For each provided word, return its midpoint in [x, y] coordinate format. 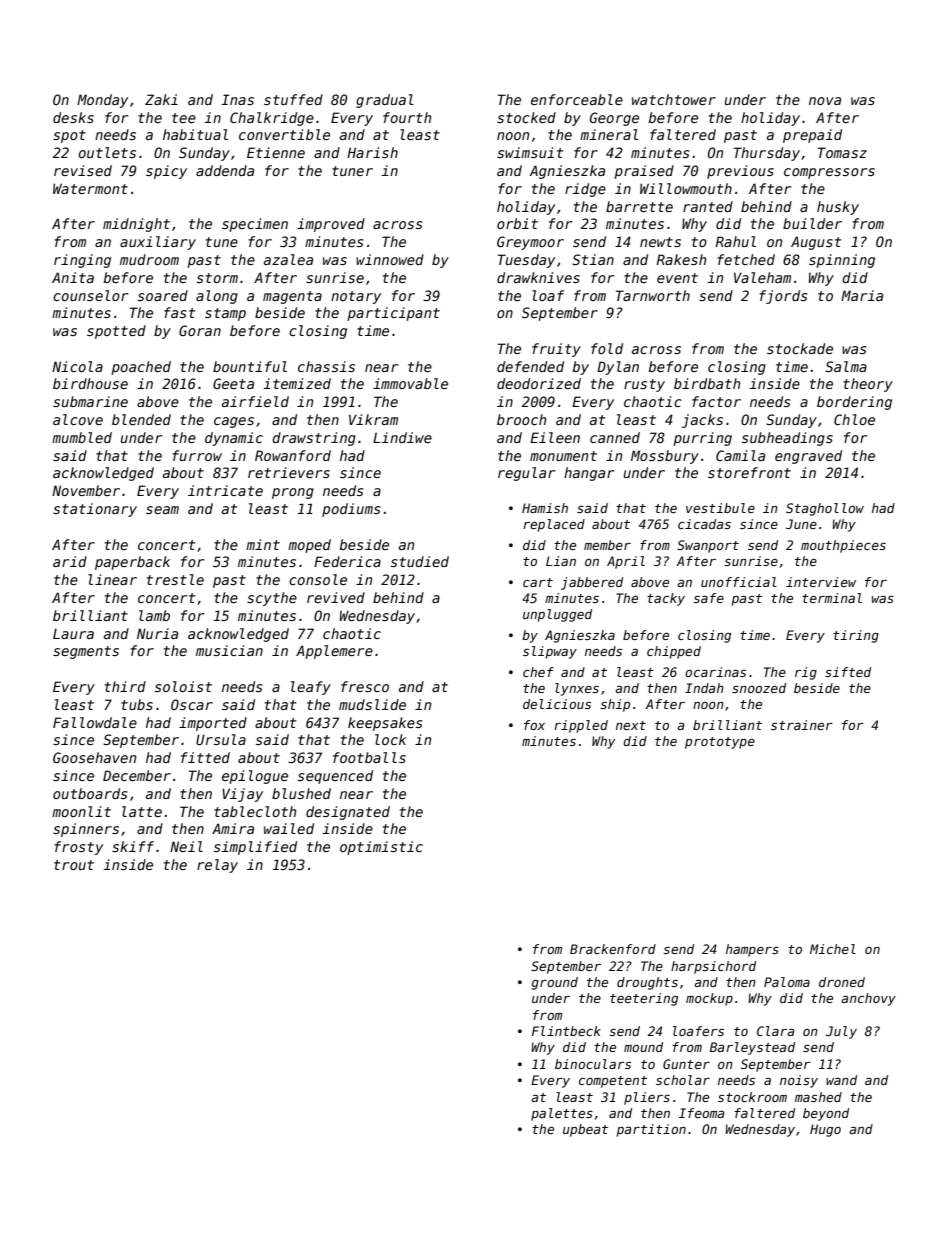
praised [644, 172]
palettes [562, 1114]
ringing [82, 261]
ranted [708, 206]
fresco [365, 686]
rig [806, 673]
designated [348, 813]
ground [555, 983]
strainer [802, 725]
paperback [132, 563]
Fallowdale [95, 722]
